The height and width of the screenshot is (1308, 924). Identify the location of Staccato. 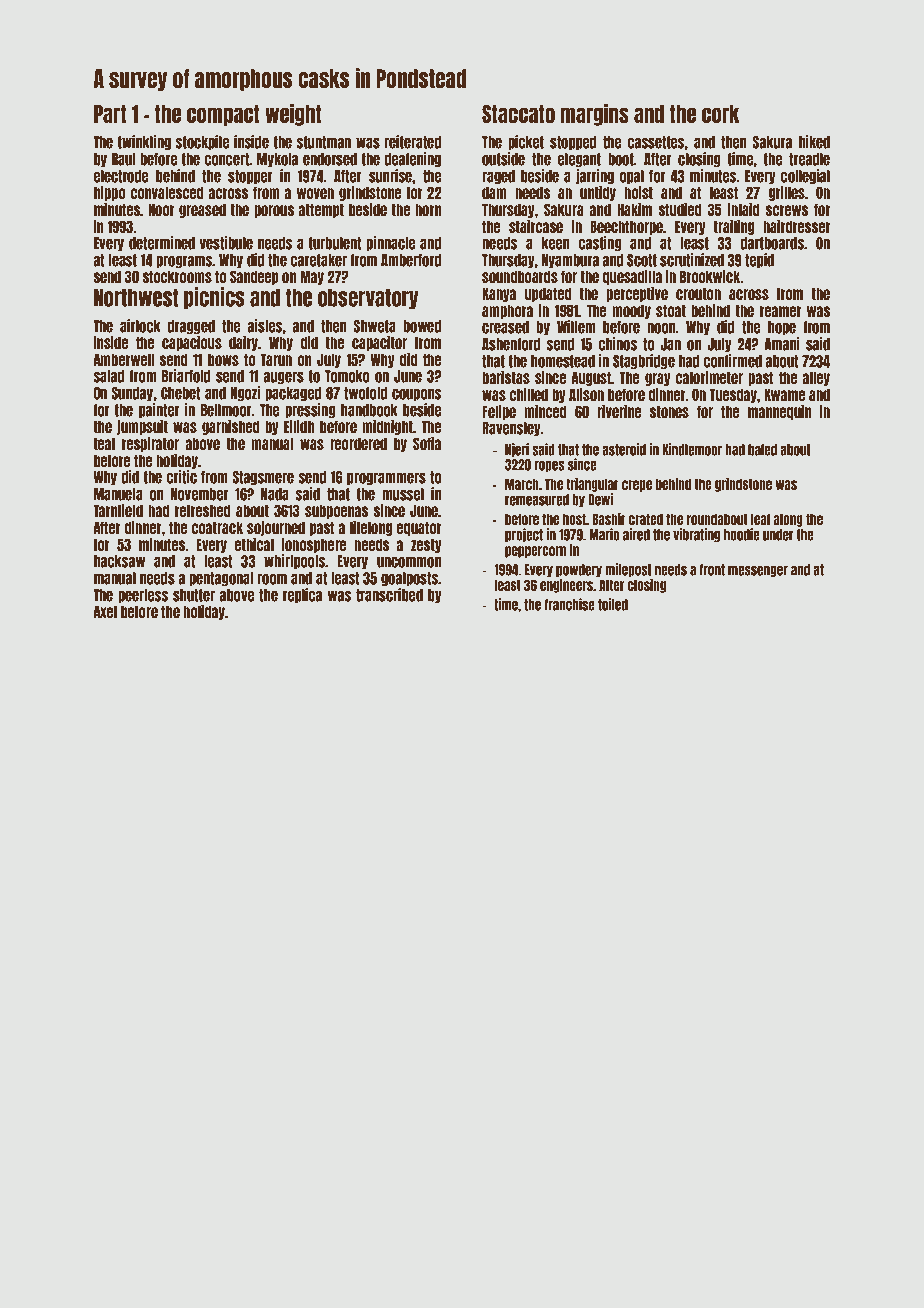
(518, 114).
